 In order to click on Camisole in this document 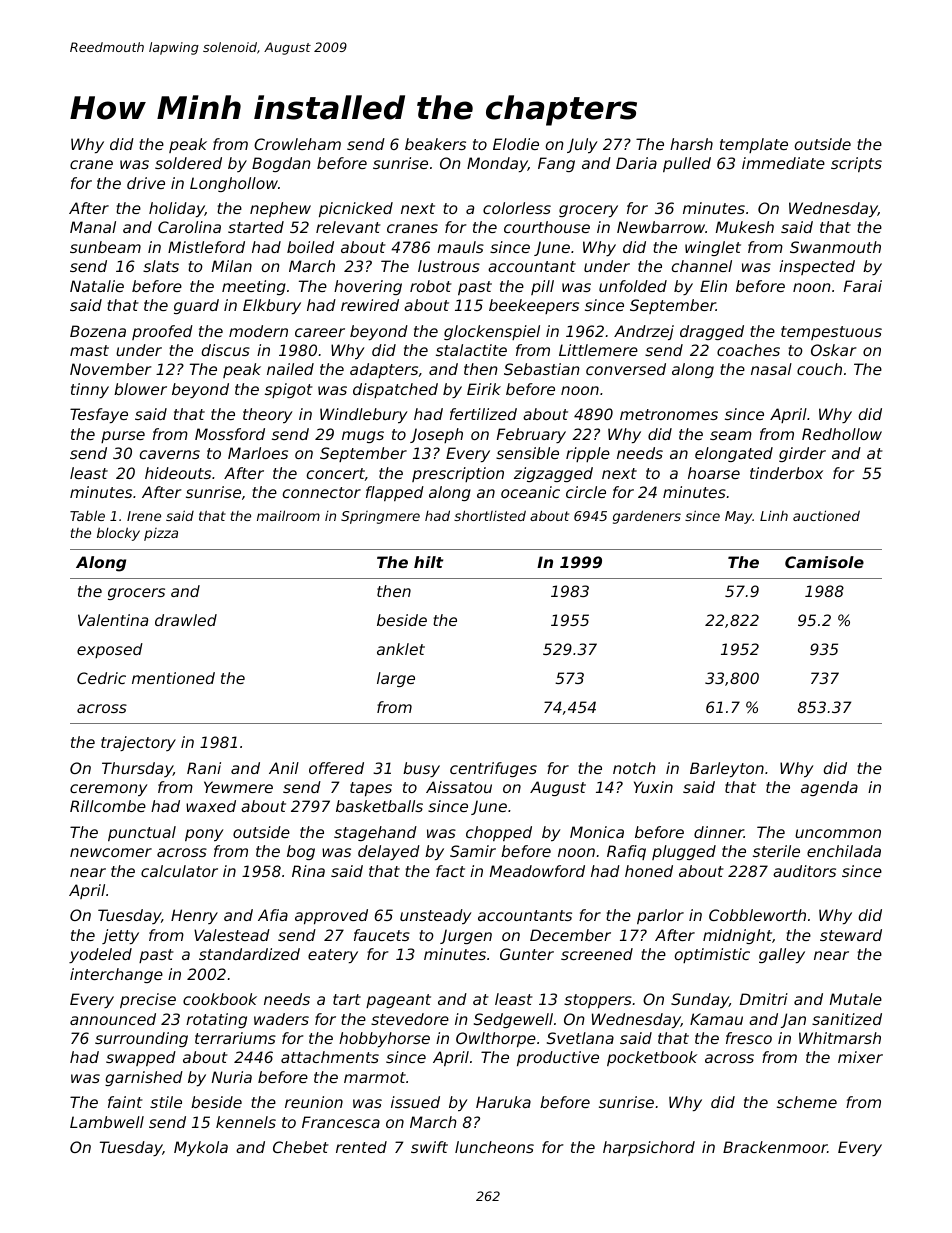, I will do `click(824, 562)`.
